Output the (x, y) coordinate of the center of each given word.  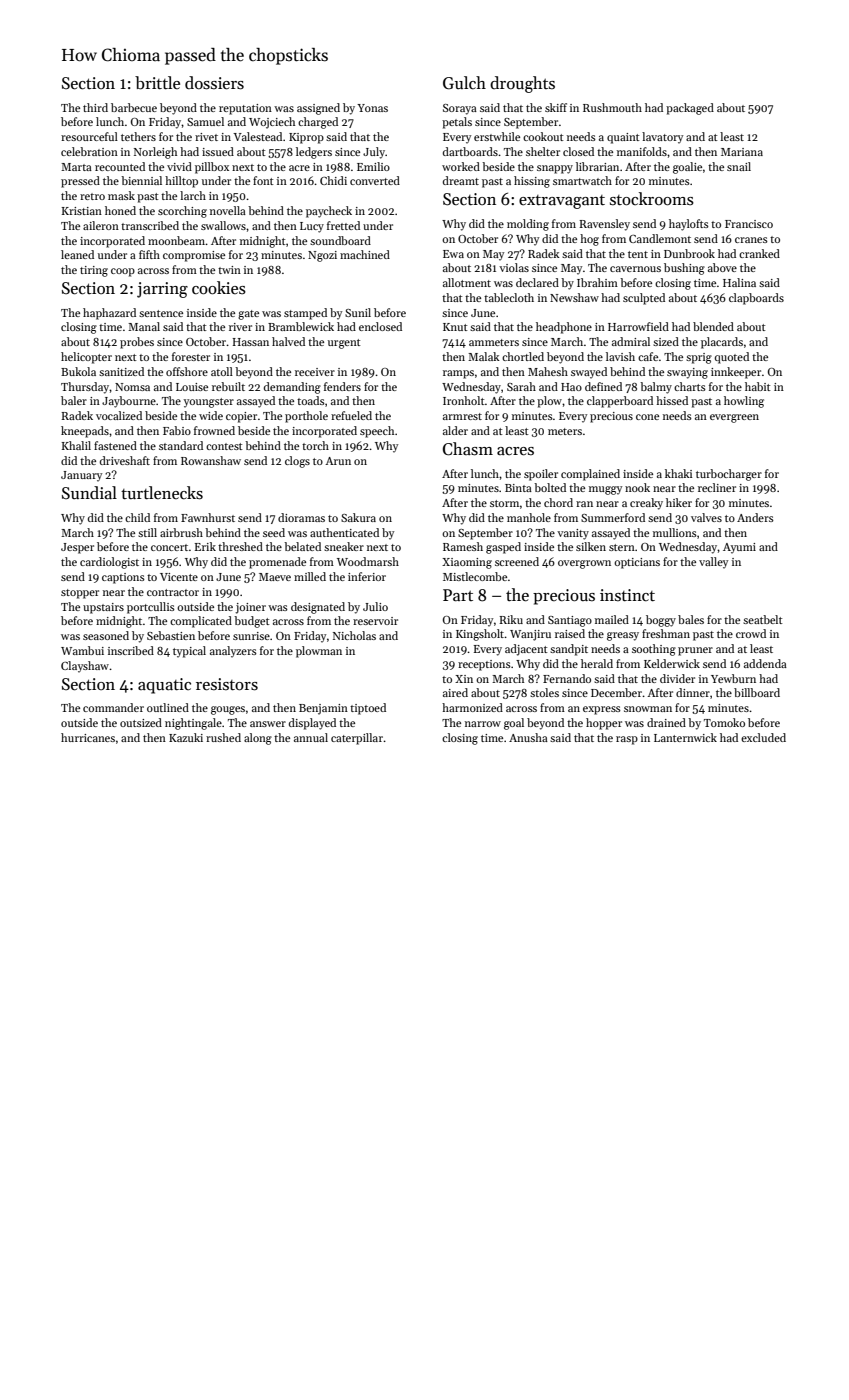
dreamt (461, 180)
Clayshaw (85, 667)
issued (218, 151)
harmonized (472, 707)
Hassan (251, 342)
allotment (467, 282)
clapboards (756, 299)
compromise (194, 256)
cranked (759, 253)
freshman (666, 633)
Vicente (179, 577)
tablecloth (509, 297)
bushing (684, 269)
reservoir (375, 621)
